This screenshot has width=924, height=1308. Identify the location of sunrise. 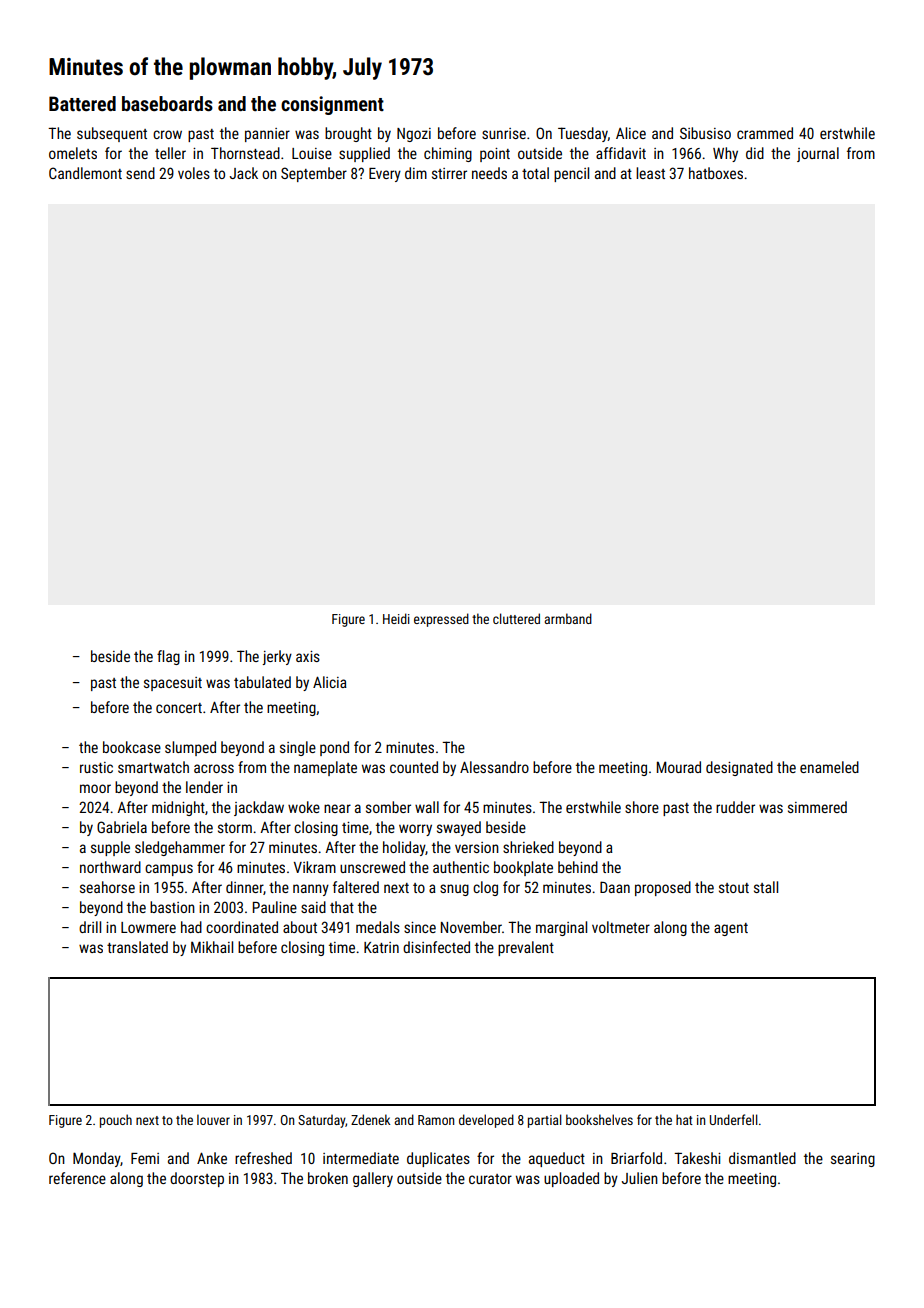
(504, 133).
